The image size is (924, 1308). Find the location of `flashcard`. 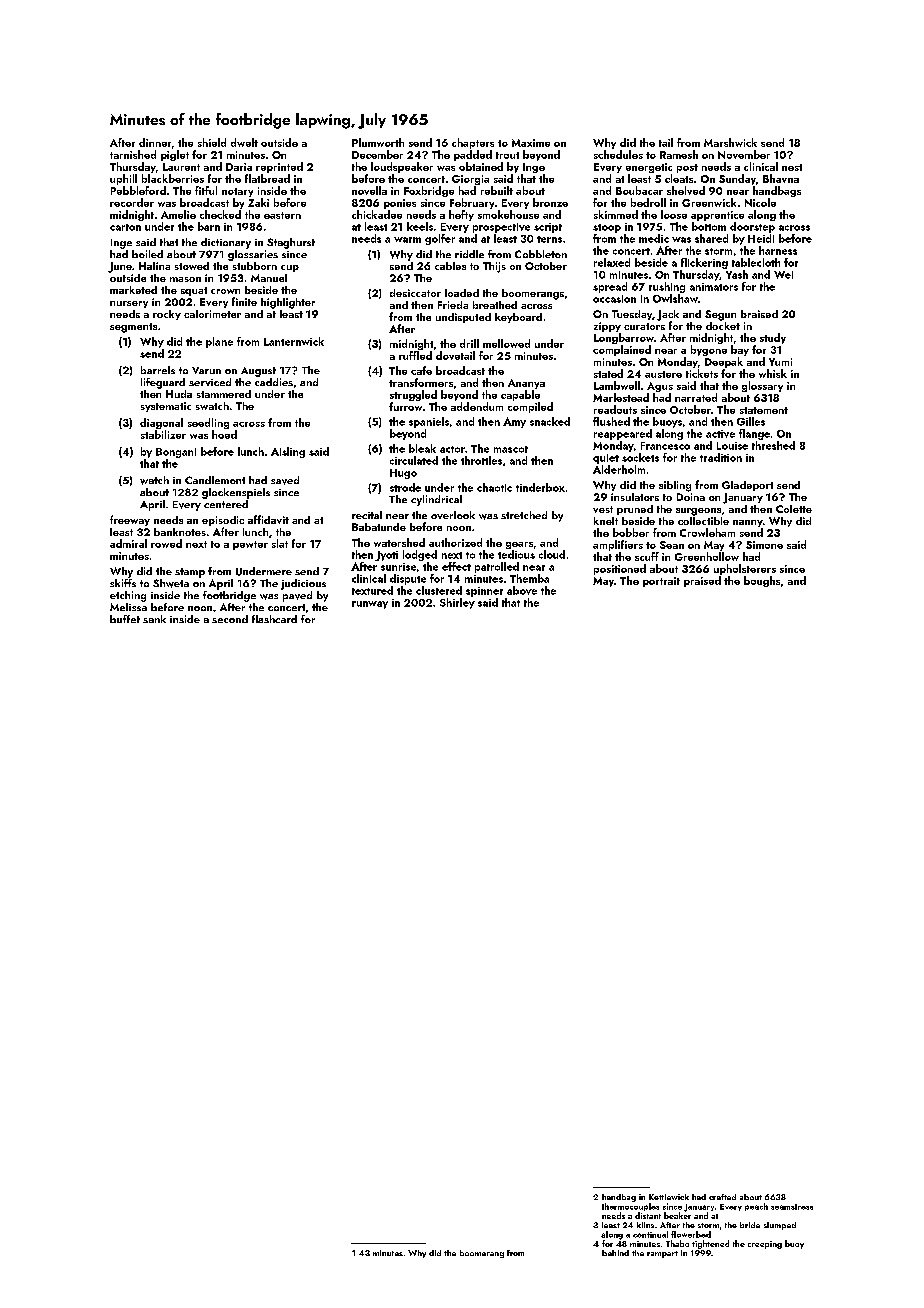

flashcard is located at coordinates (274, 619).
